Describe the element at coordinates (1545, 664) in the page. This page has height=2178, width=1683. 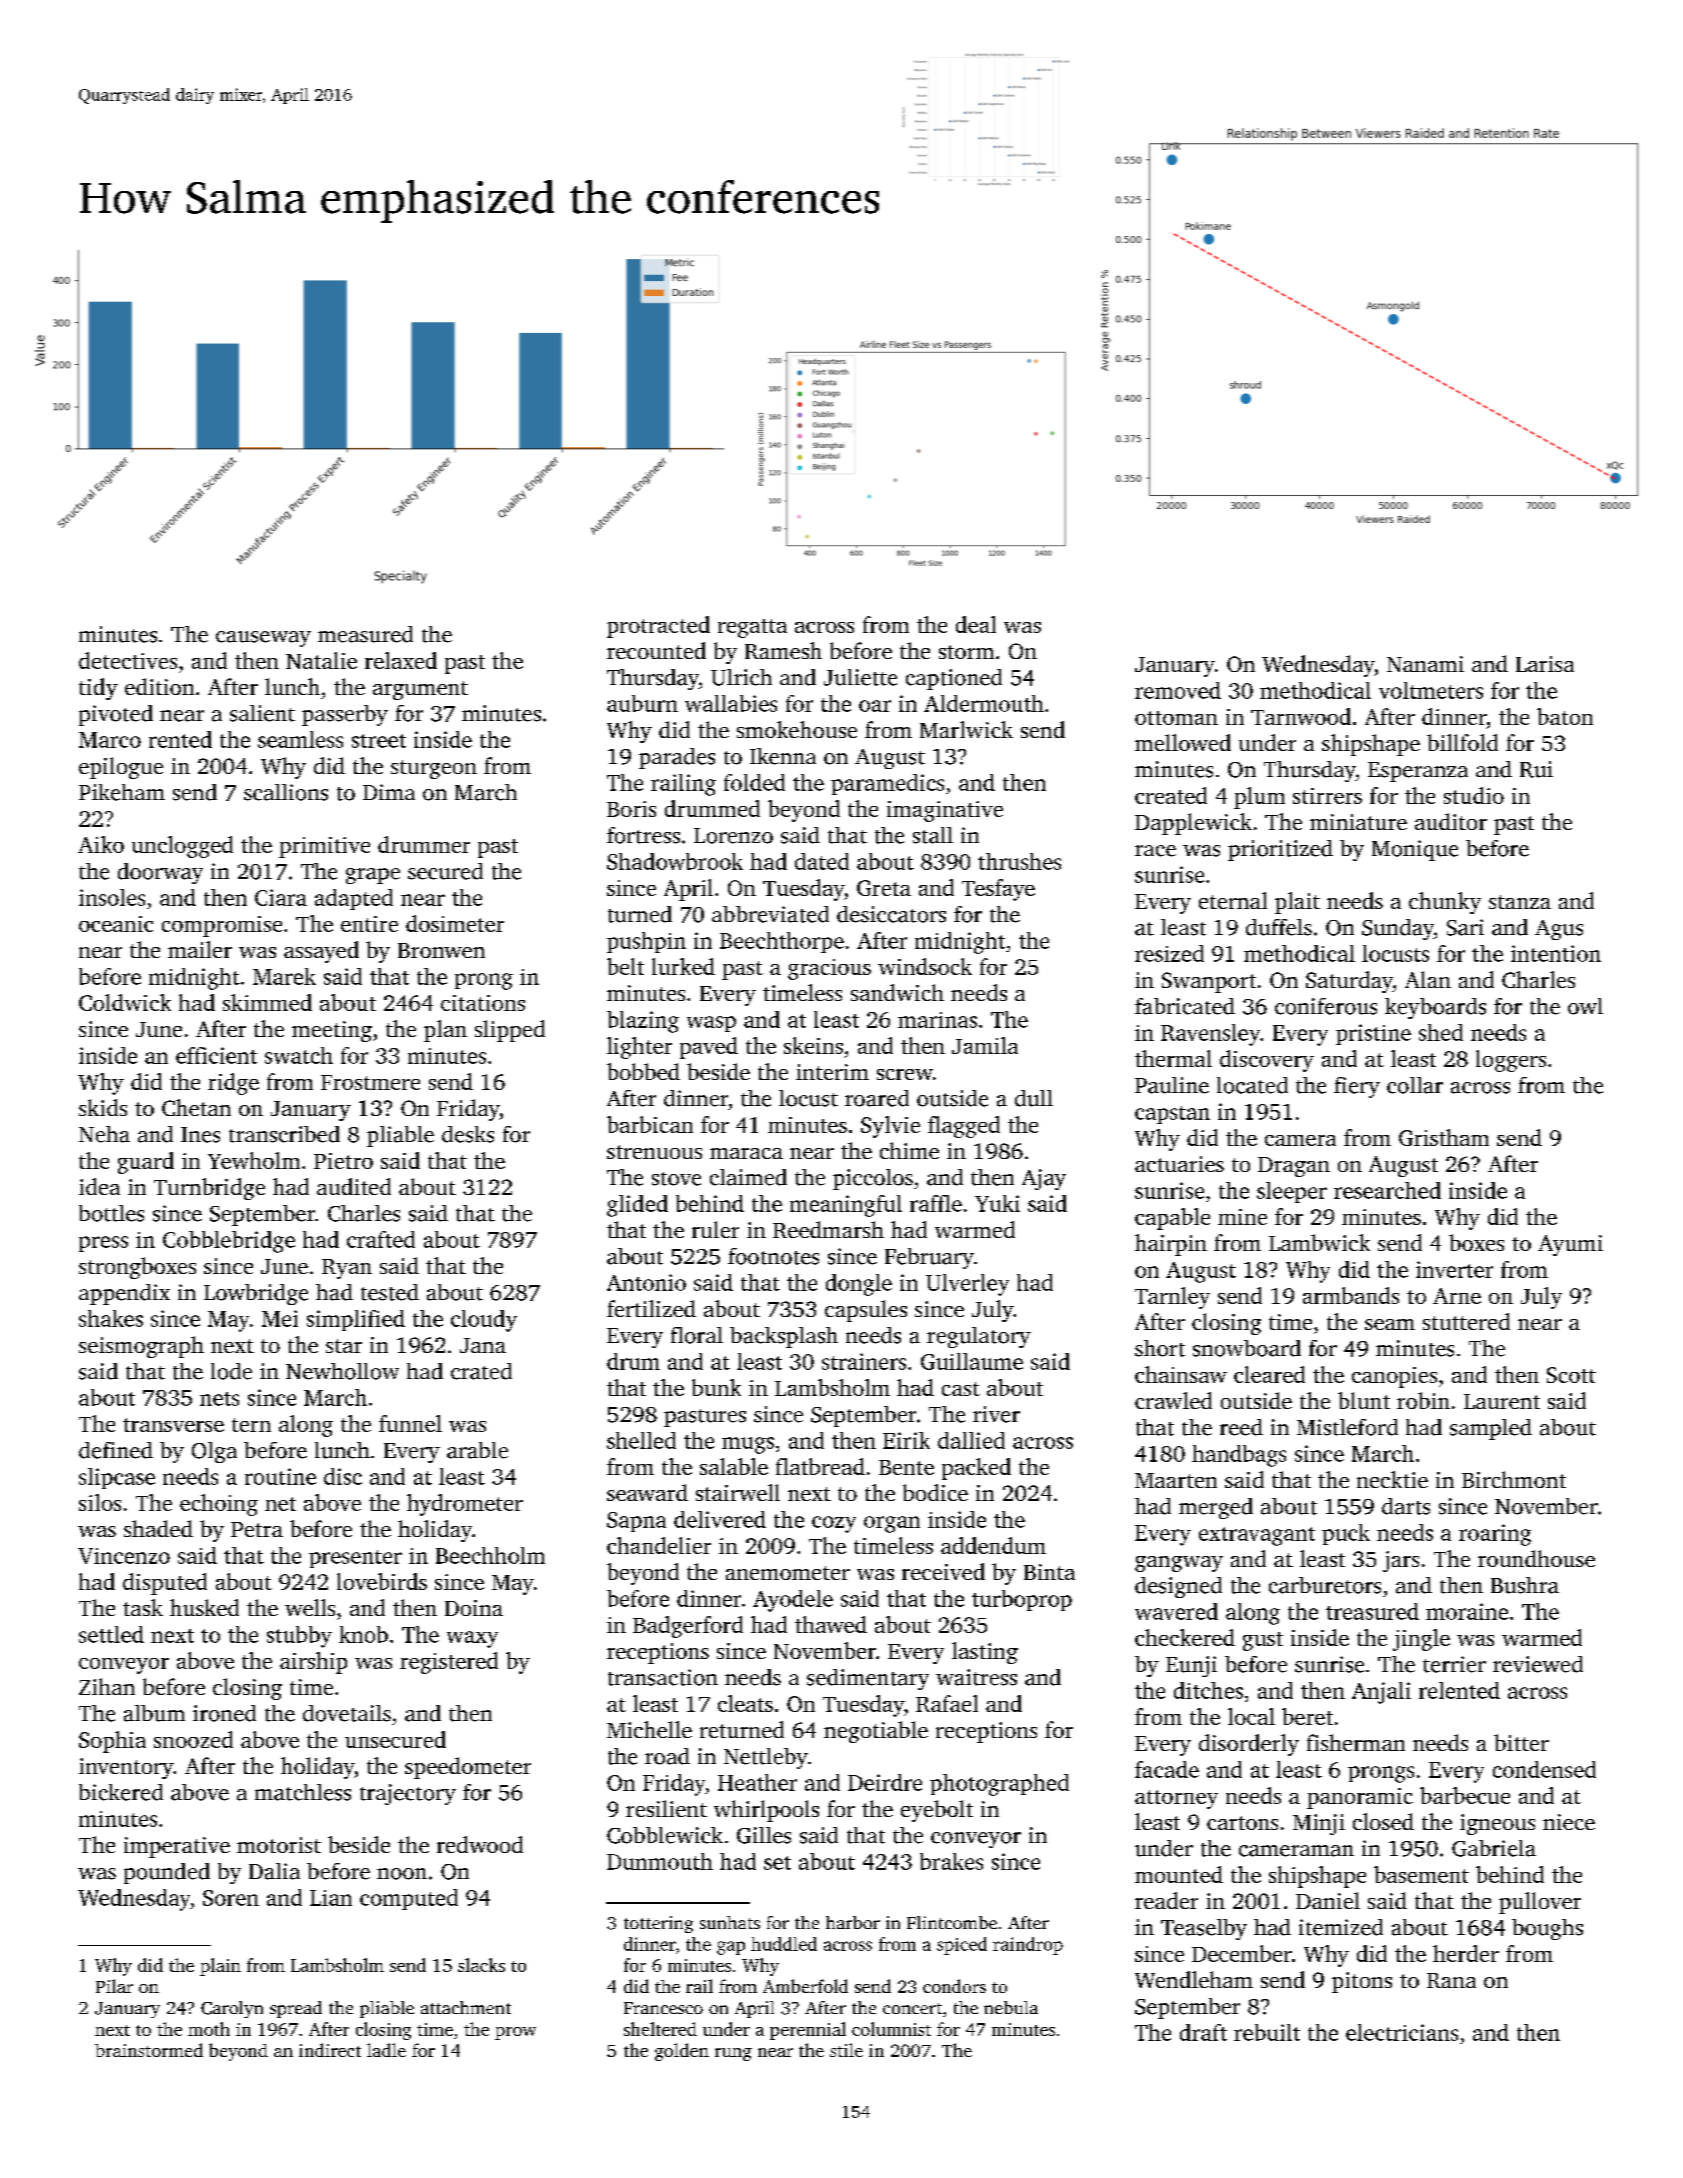
I see `Larisa` at that location.
